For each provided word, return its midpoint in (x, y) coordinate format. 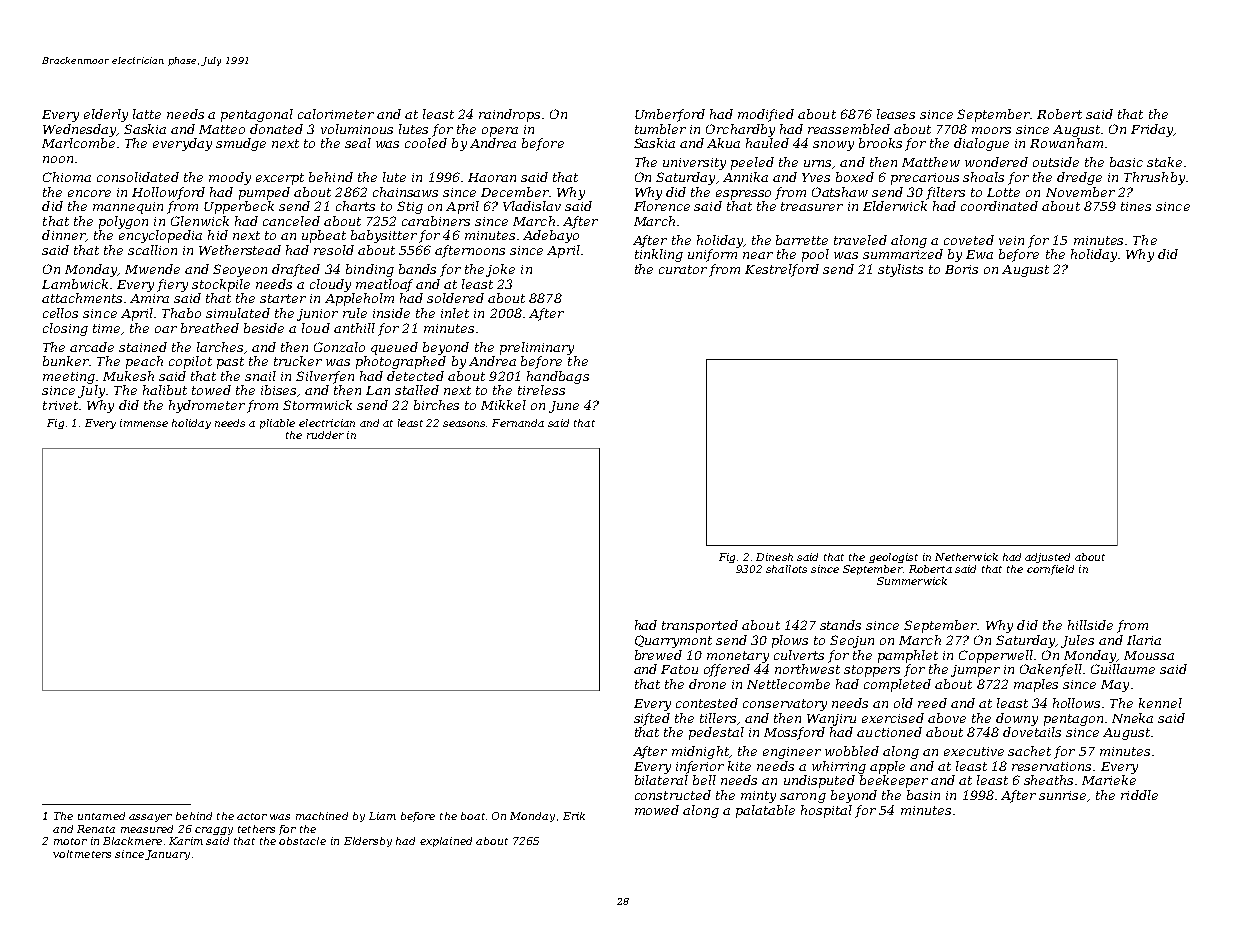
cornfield (1050, 570)
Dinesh (774, 557)
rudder (325, 435)
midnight (700, 752)
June (564, 407)
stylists (900, 270)
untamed (101, 816)
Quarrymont (673, 641)
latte (147, 114)
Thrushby (1154, 178)
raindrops (509, 115)
